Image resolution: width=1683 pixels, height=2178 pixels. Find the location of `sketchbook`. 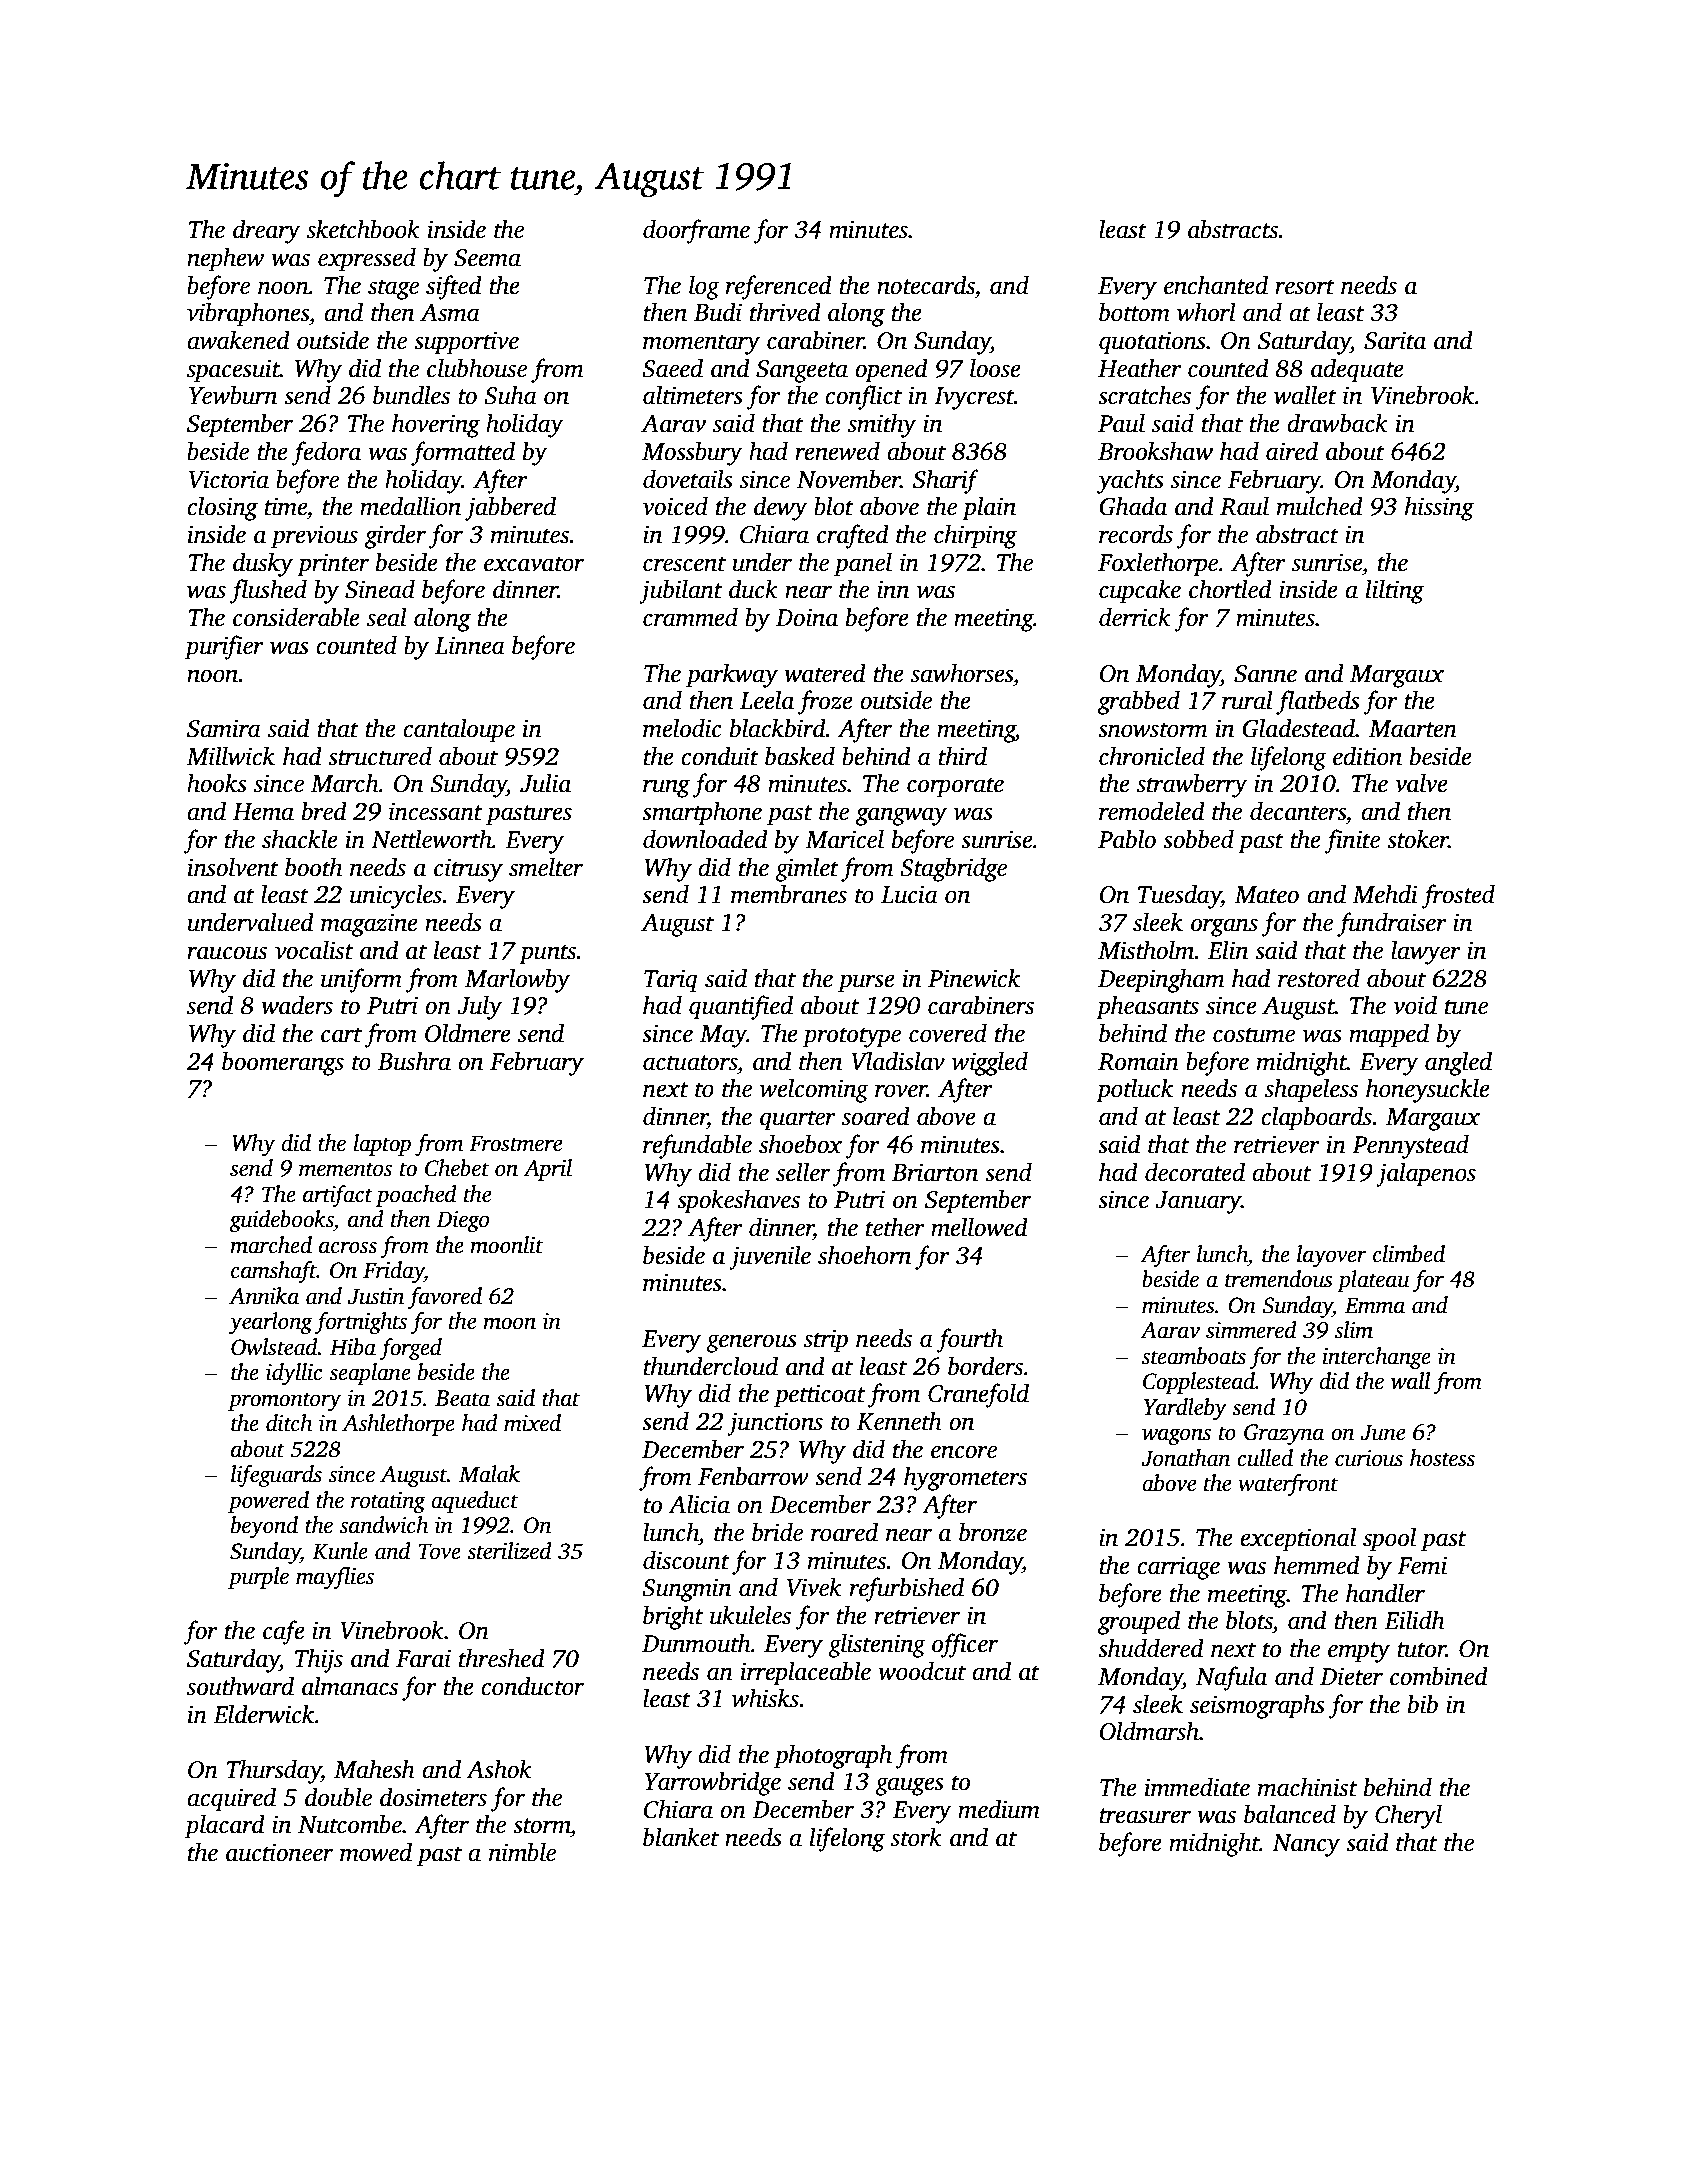

sketchbook is located at coordinates (363, 229).
